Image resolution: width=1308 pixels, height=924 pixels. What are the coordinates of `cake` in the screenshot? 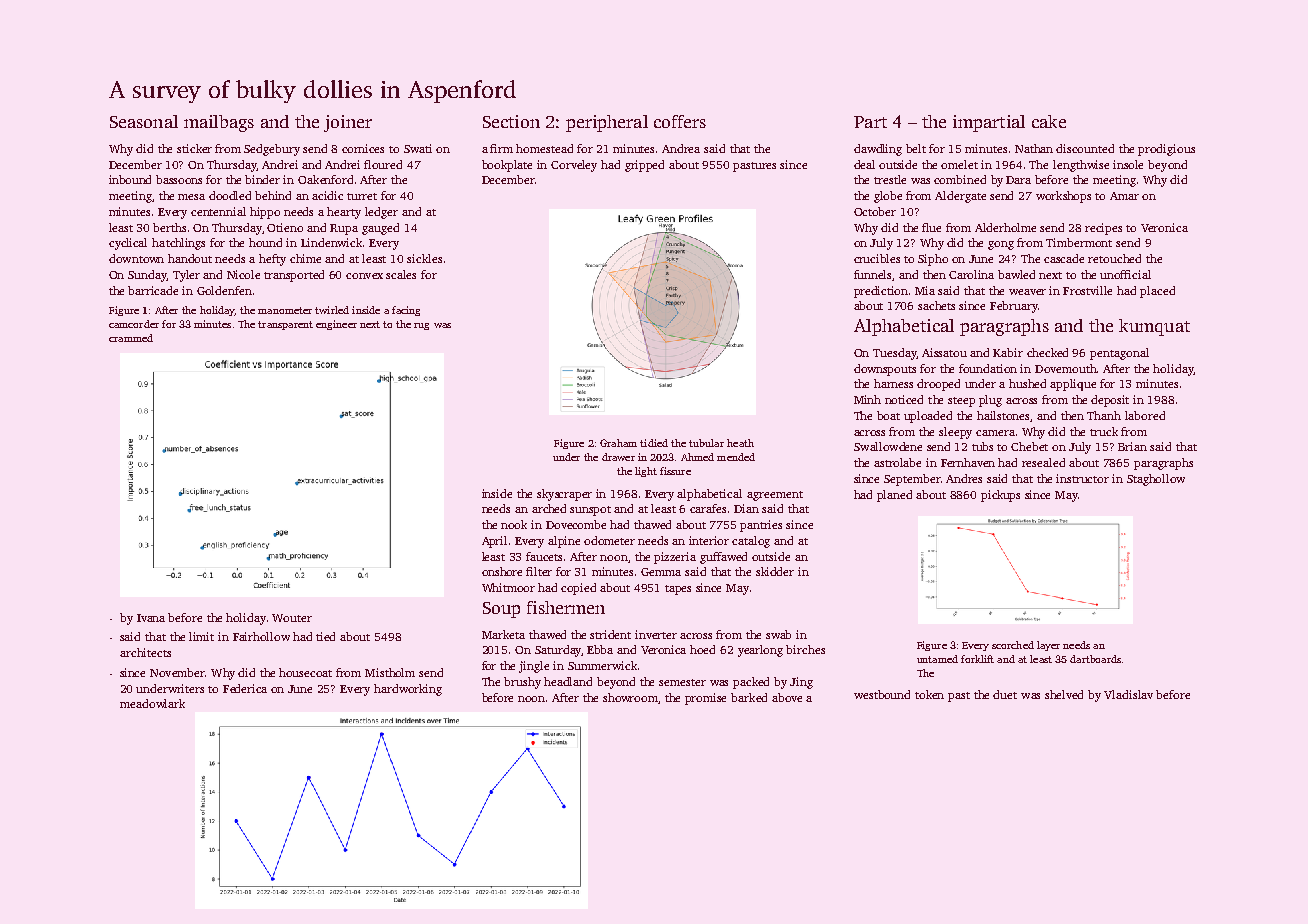 It's located at (1049, 121).
